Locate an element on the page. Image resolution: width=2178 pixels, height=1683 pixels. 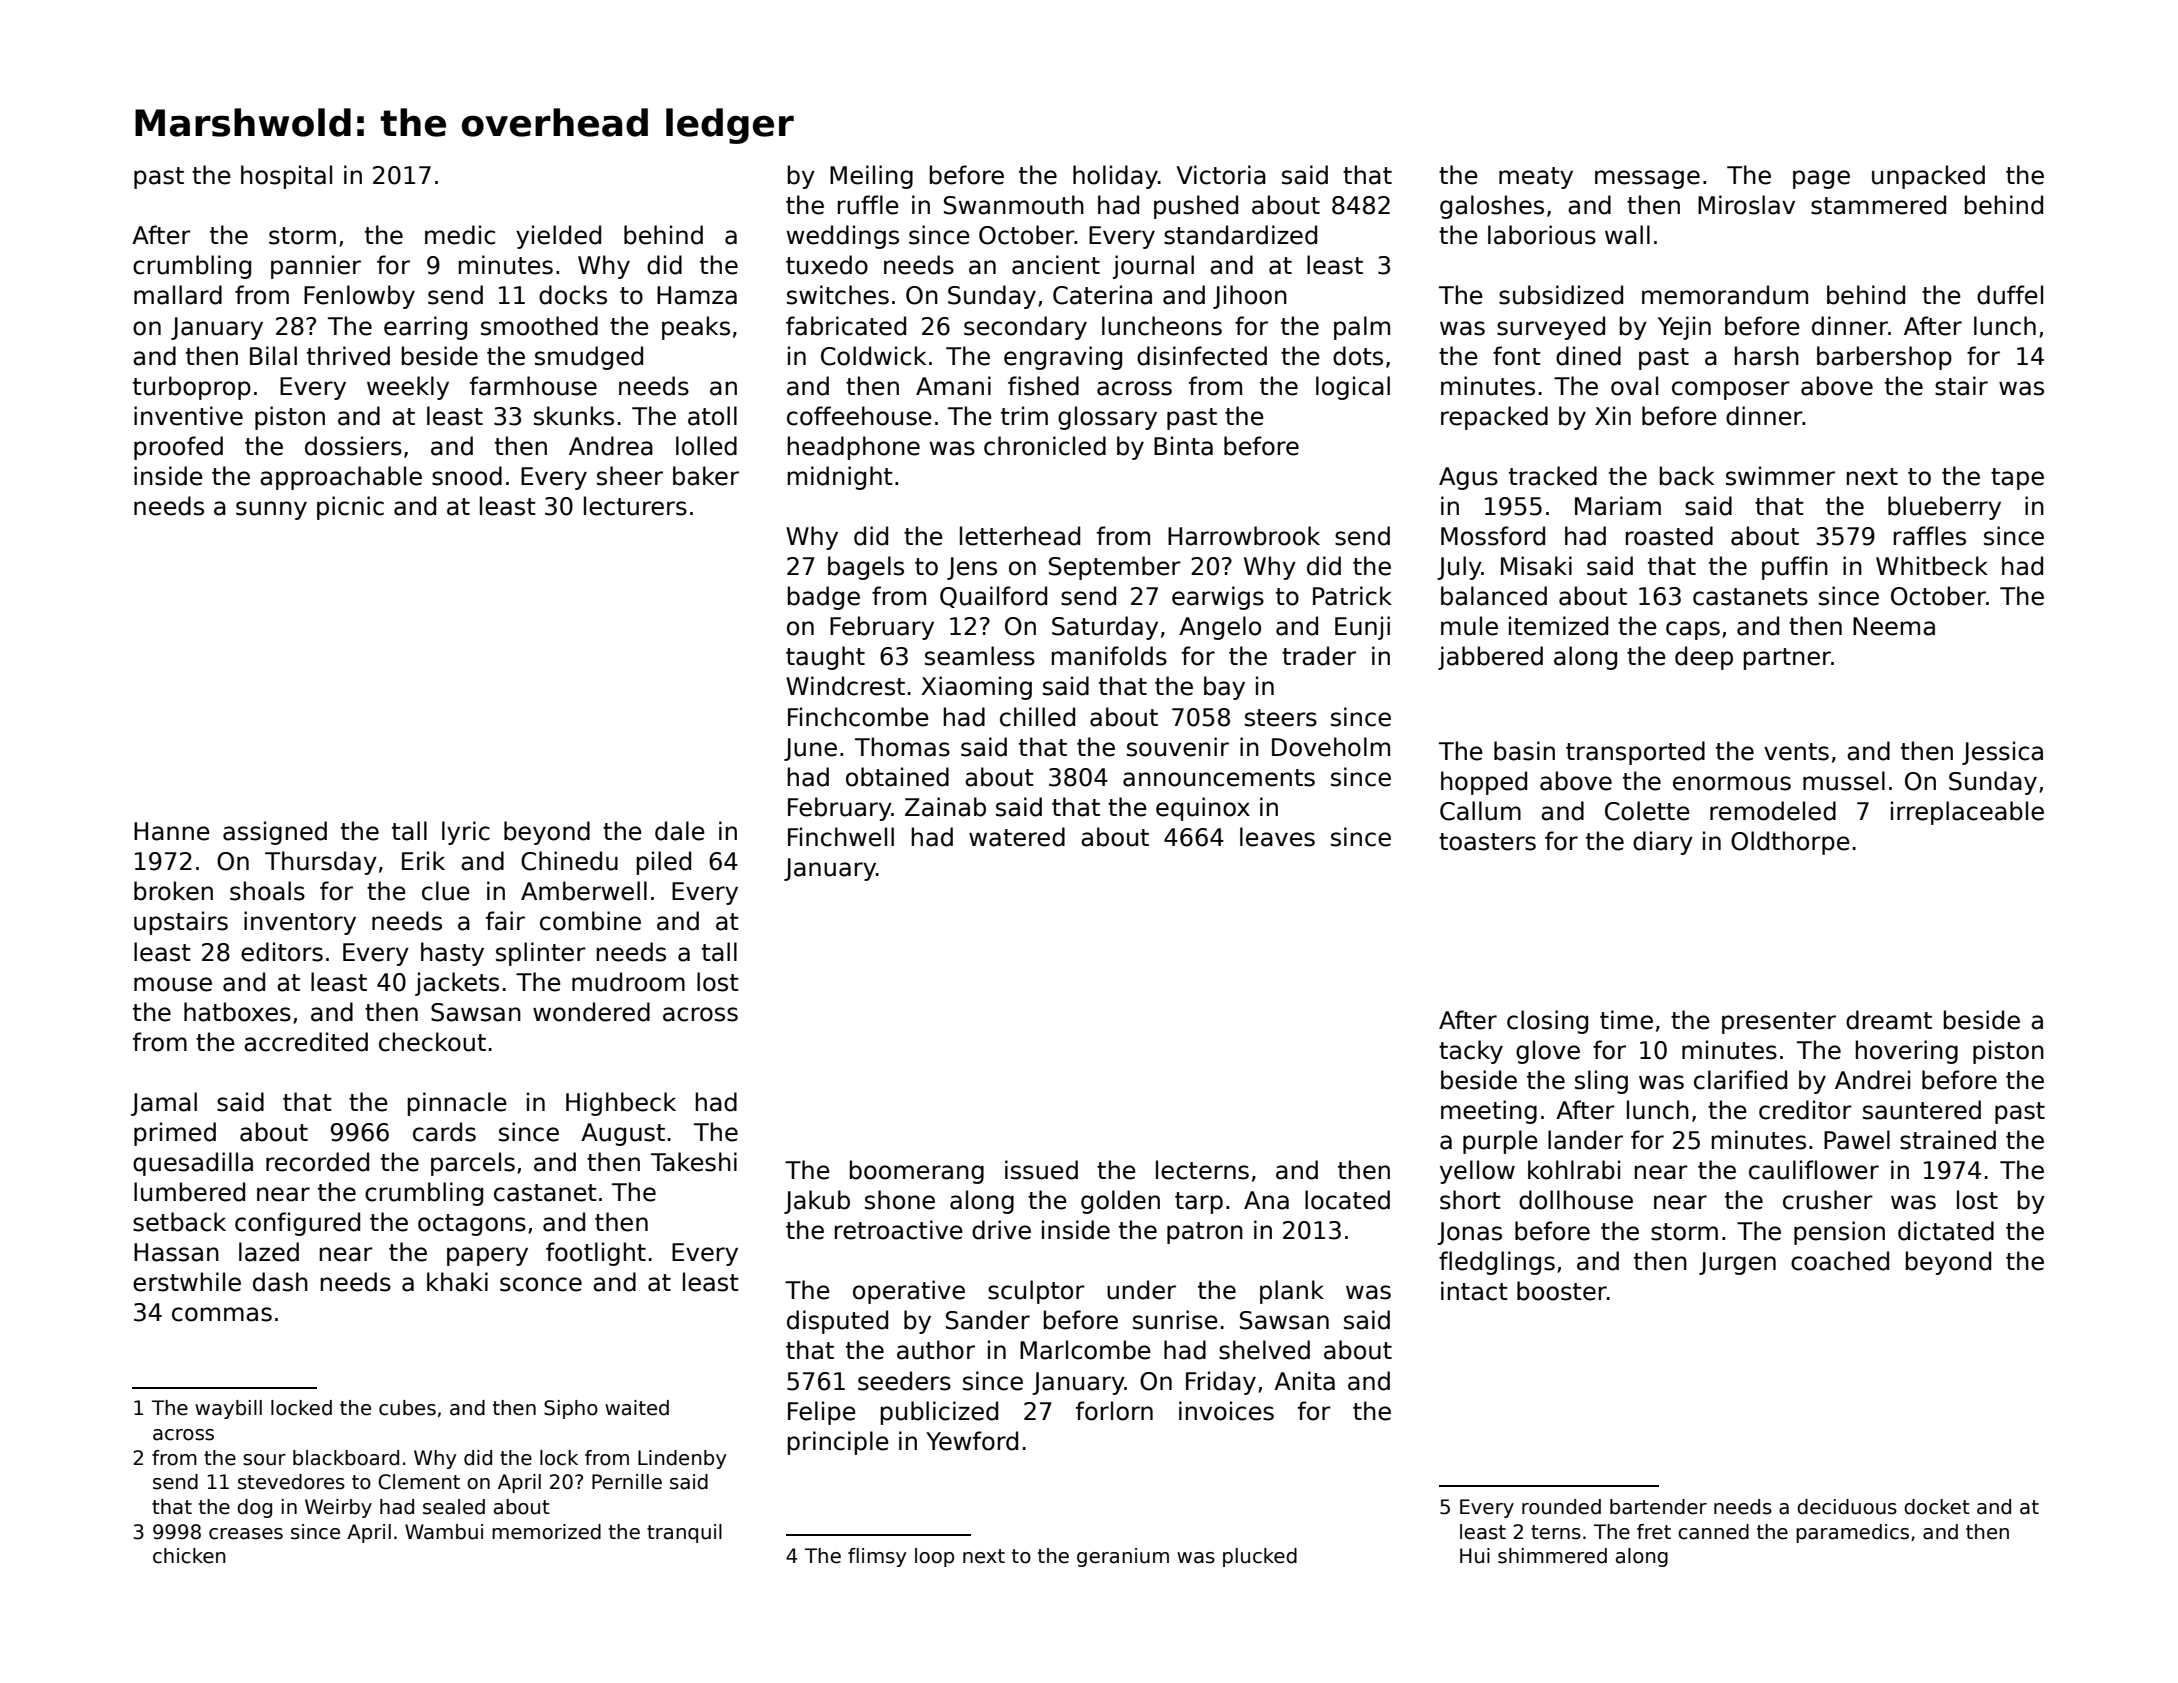
holiday is located at coordinates (1115, 177).
